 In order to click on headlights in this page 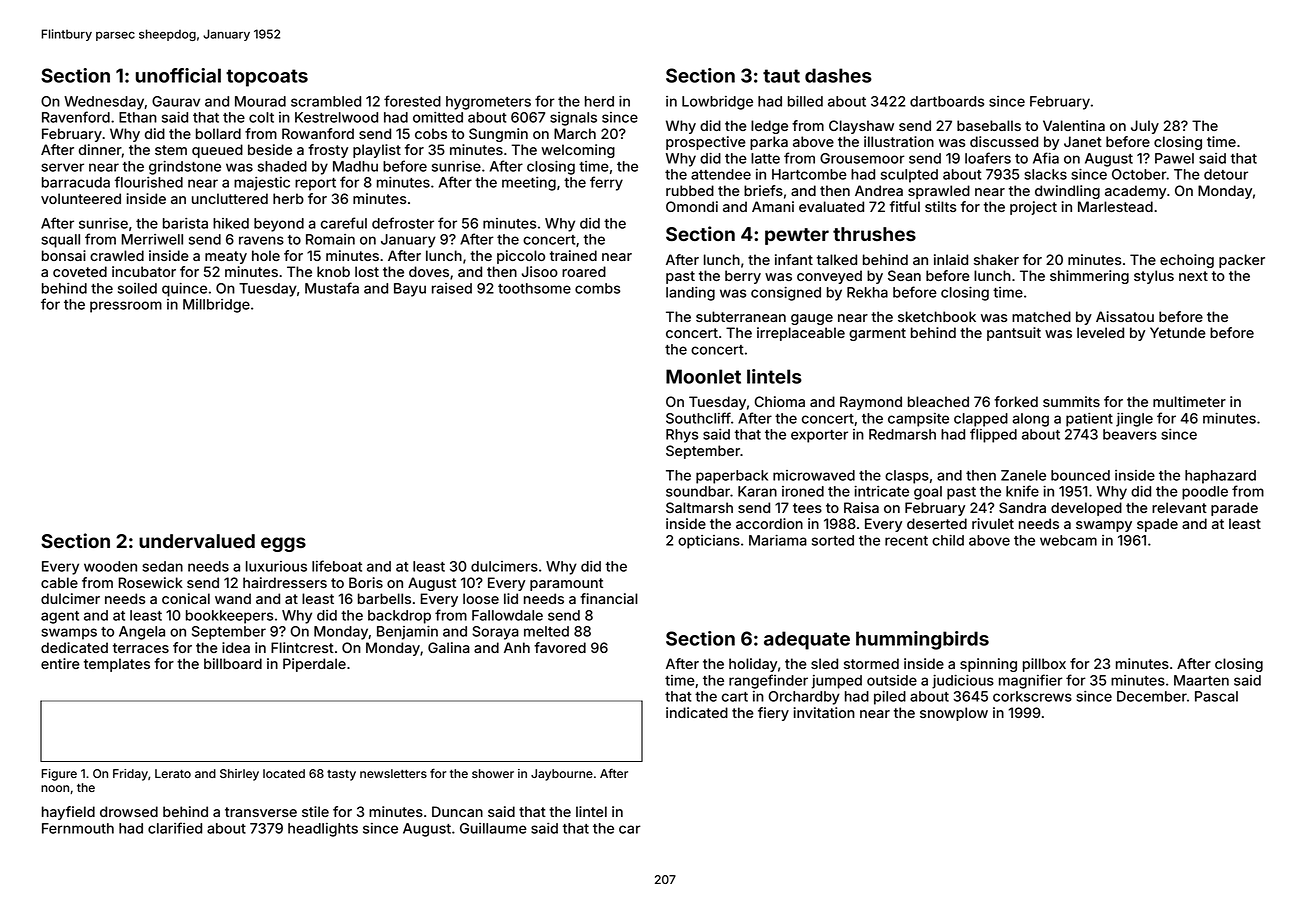, I will do `click(323, 830)`.
